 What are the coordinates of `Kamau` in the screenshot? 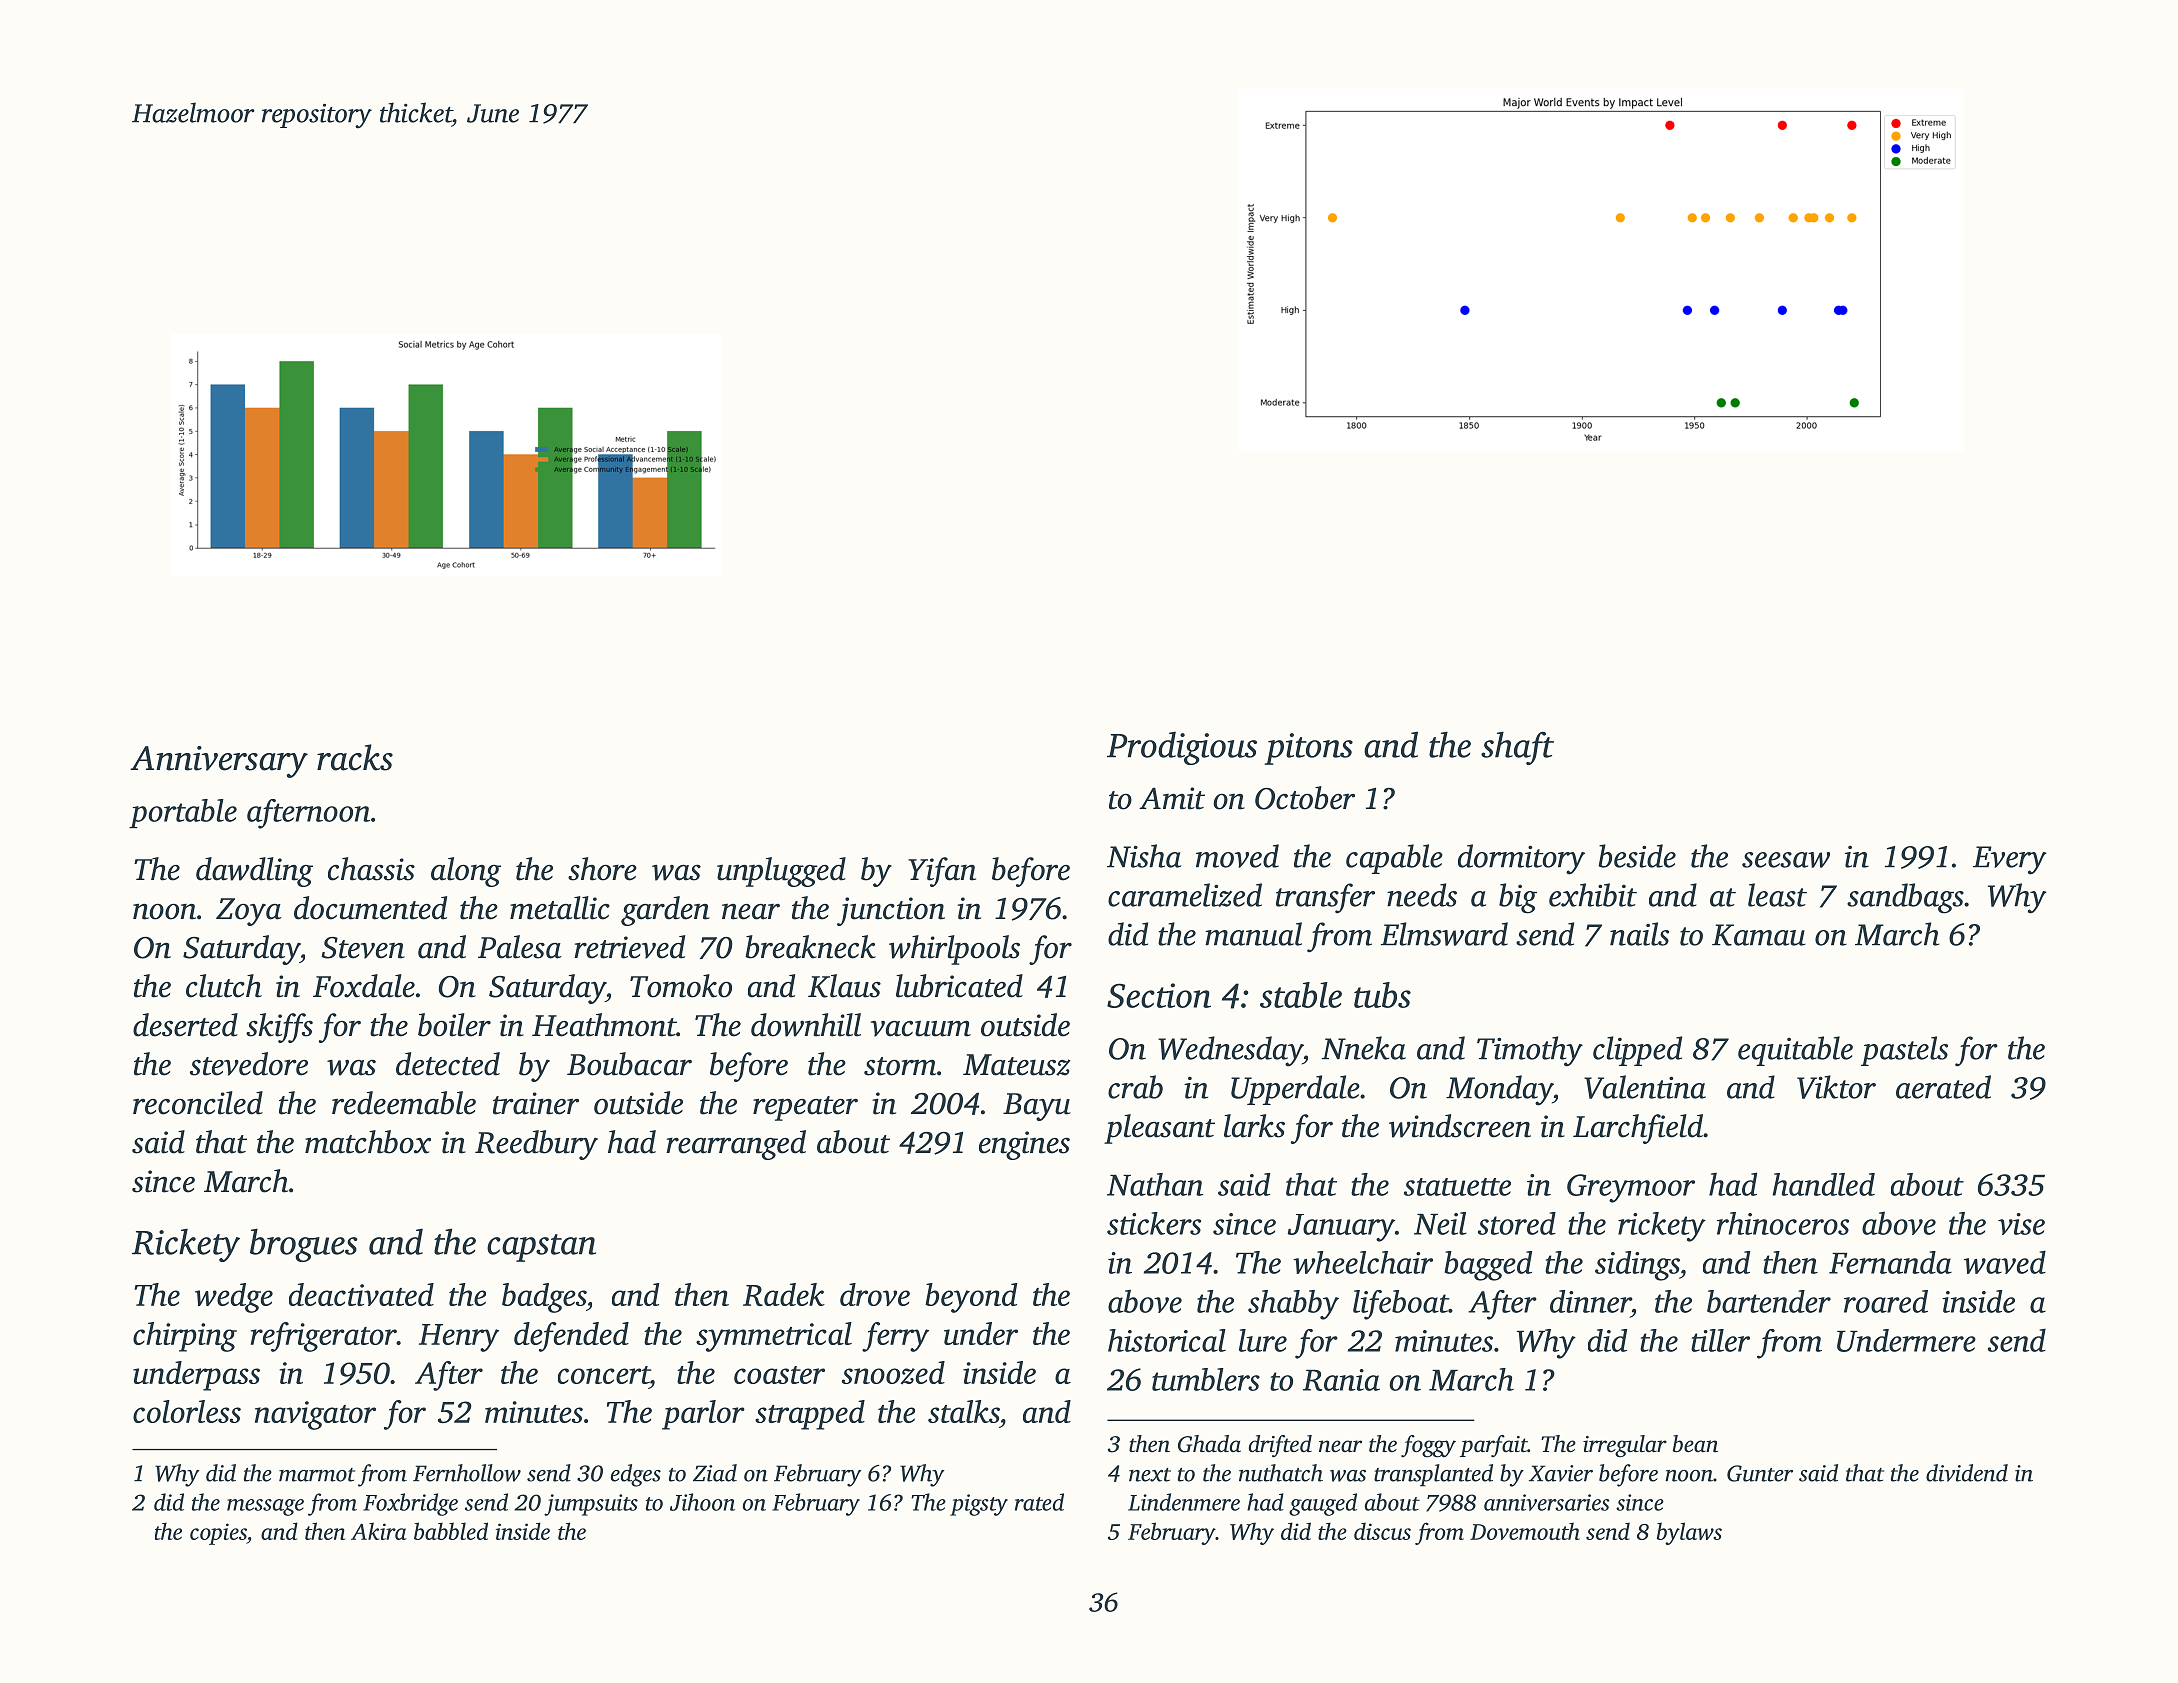 It's located at (1759, 935).
